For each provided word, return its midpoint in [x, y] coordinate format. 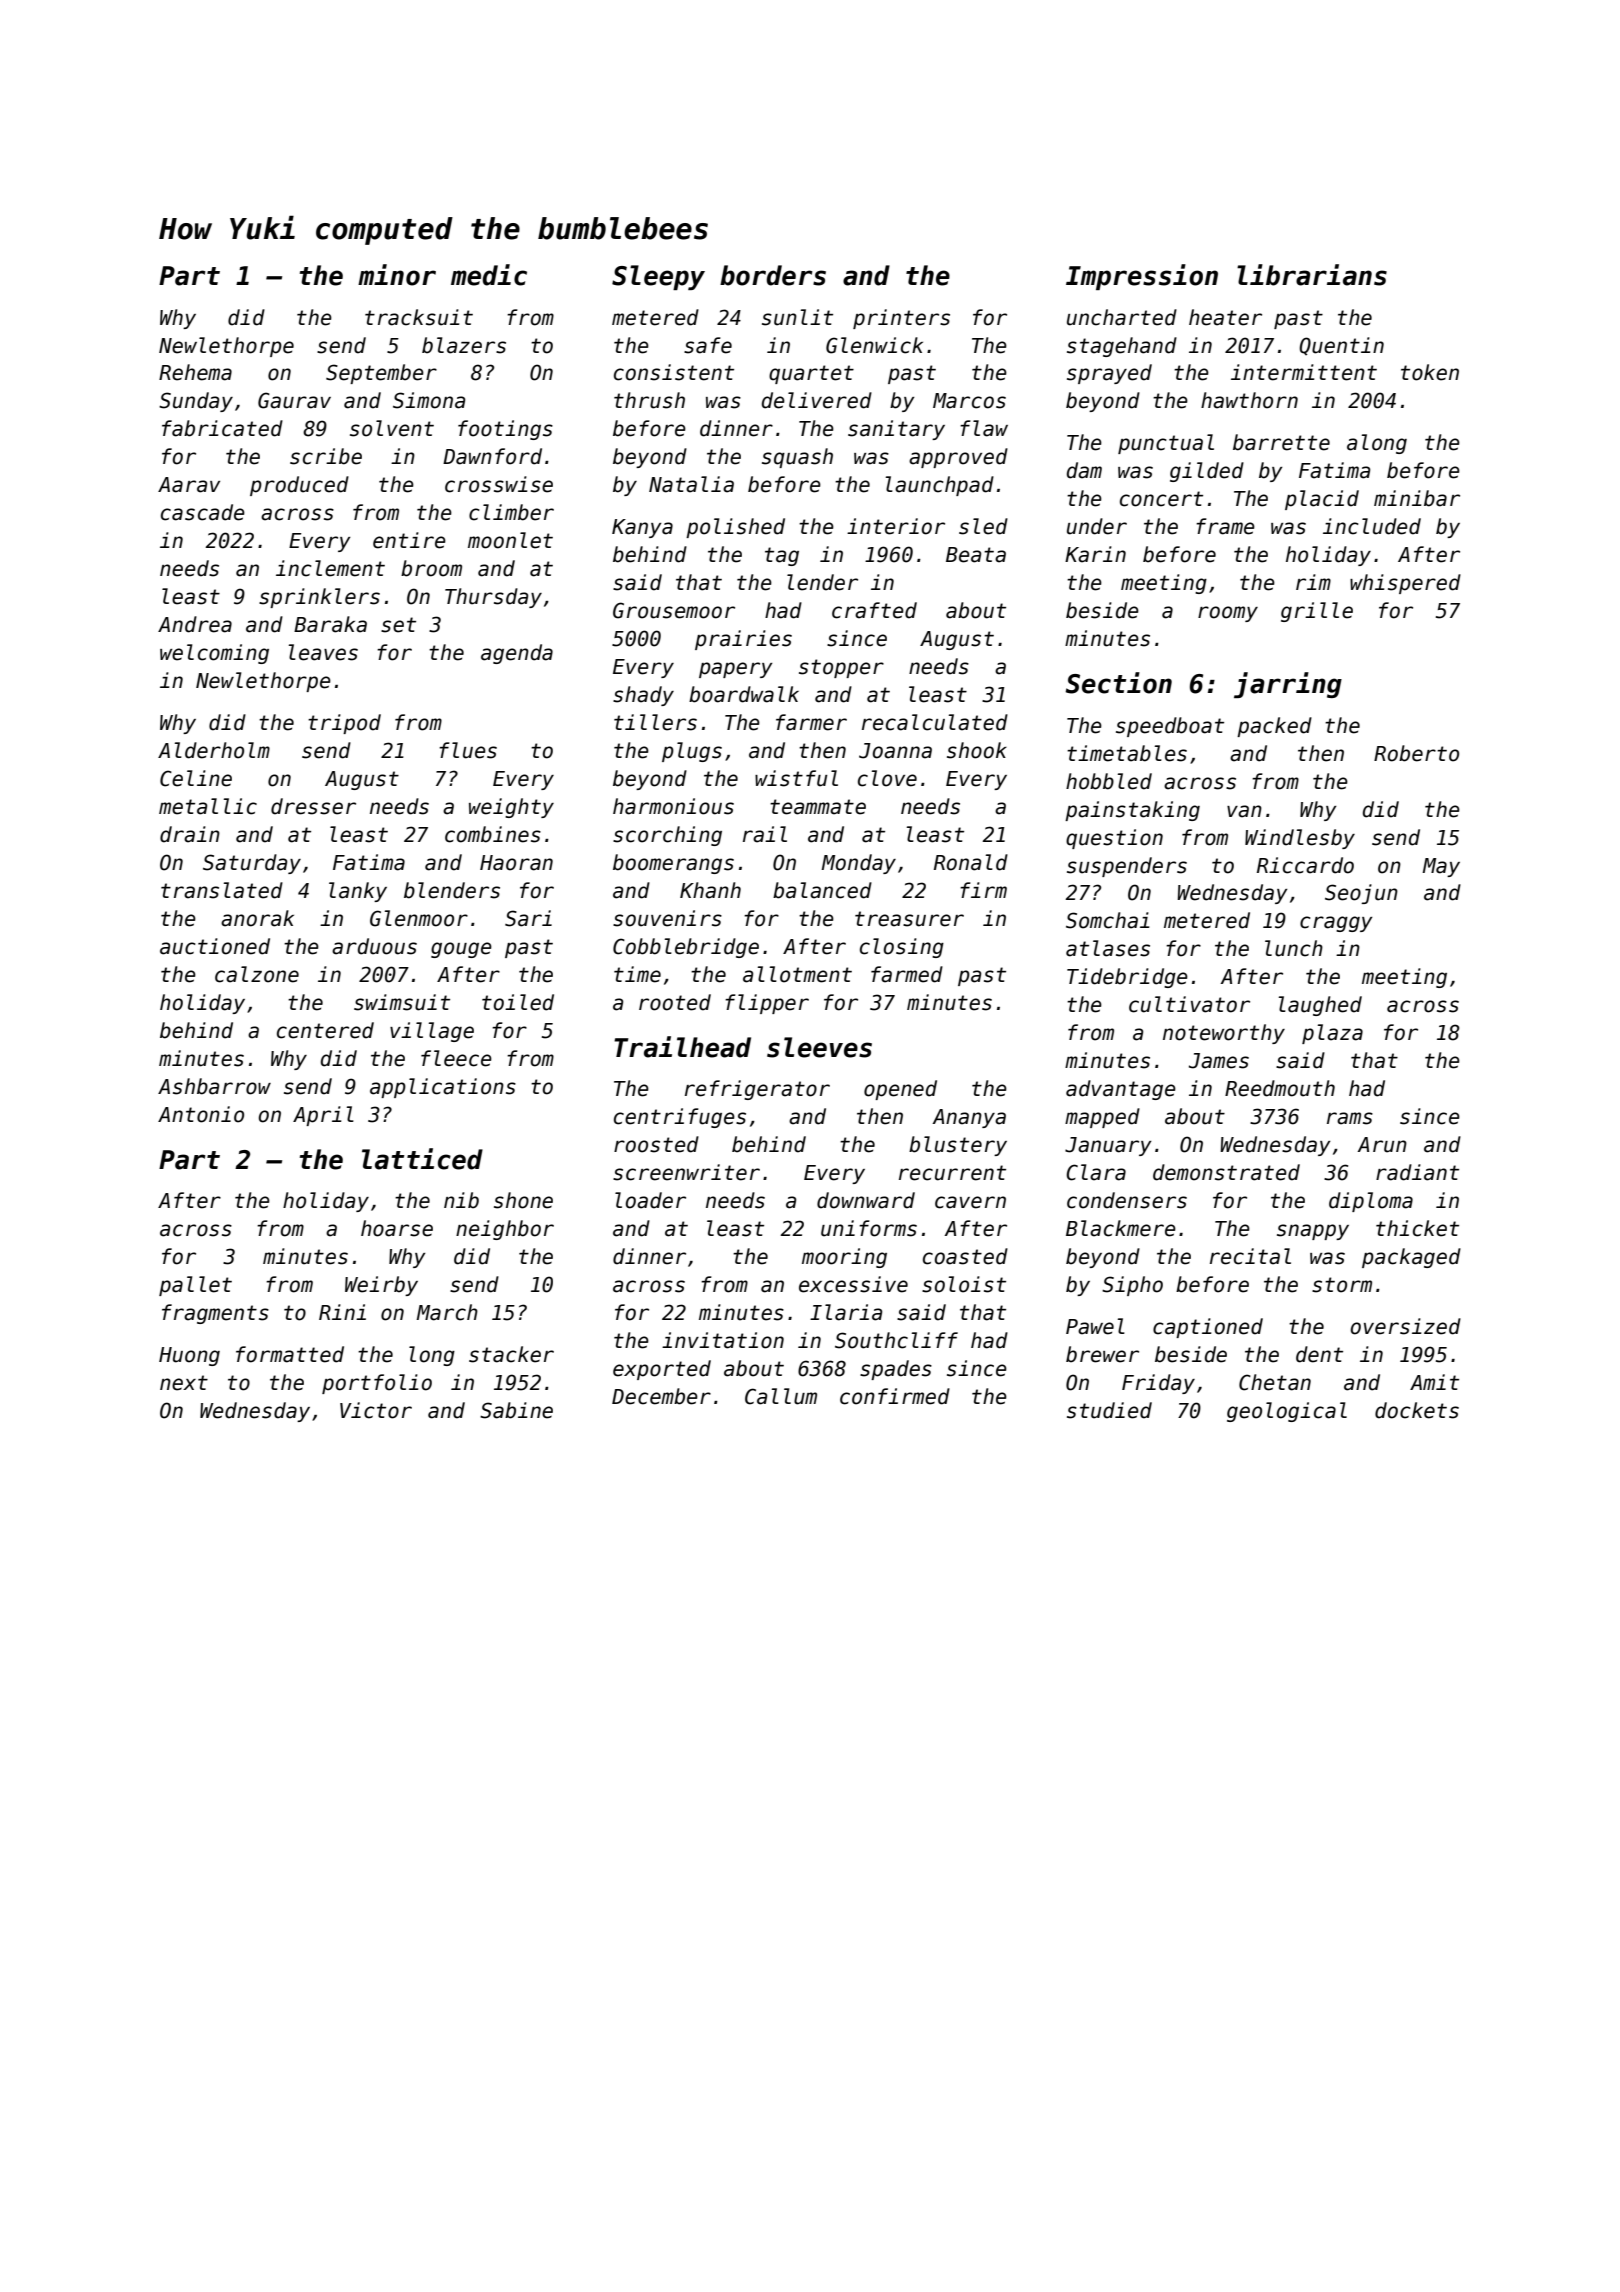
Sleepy [658, 277]
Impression [1142, 277]
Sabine [516, 1410]
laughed [1320, 1006]
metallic [208, 806]
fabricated [222, 428]
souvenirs [667, 918]
